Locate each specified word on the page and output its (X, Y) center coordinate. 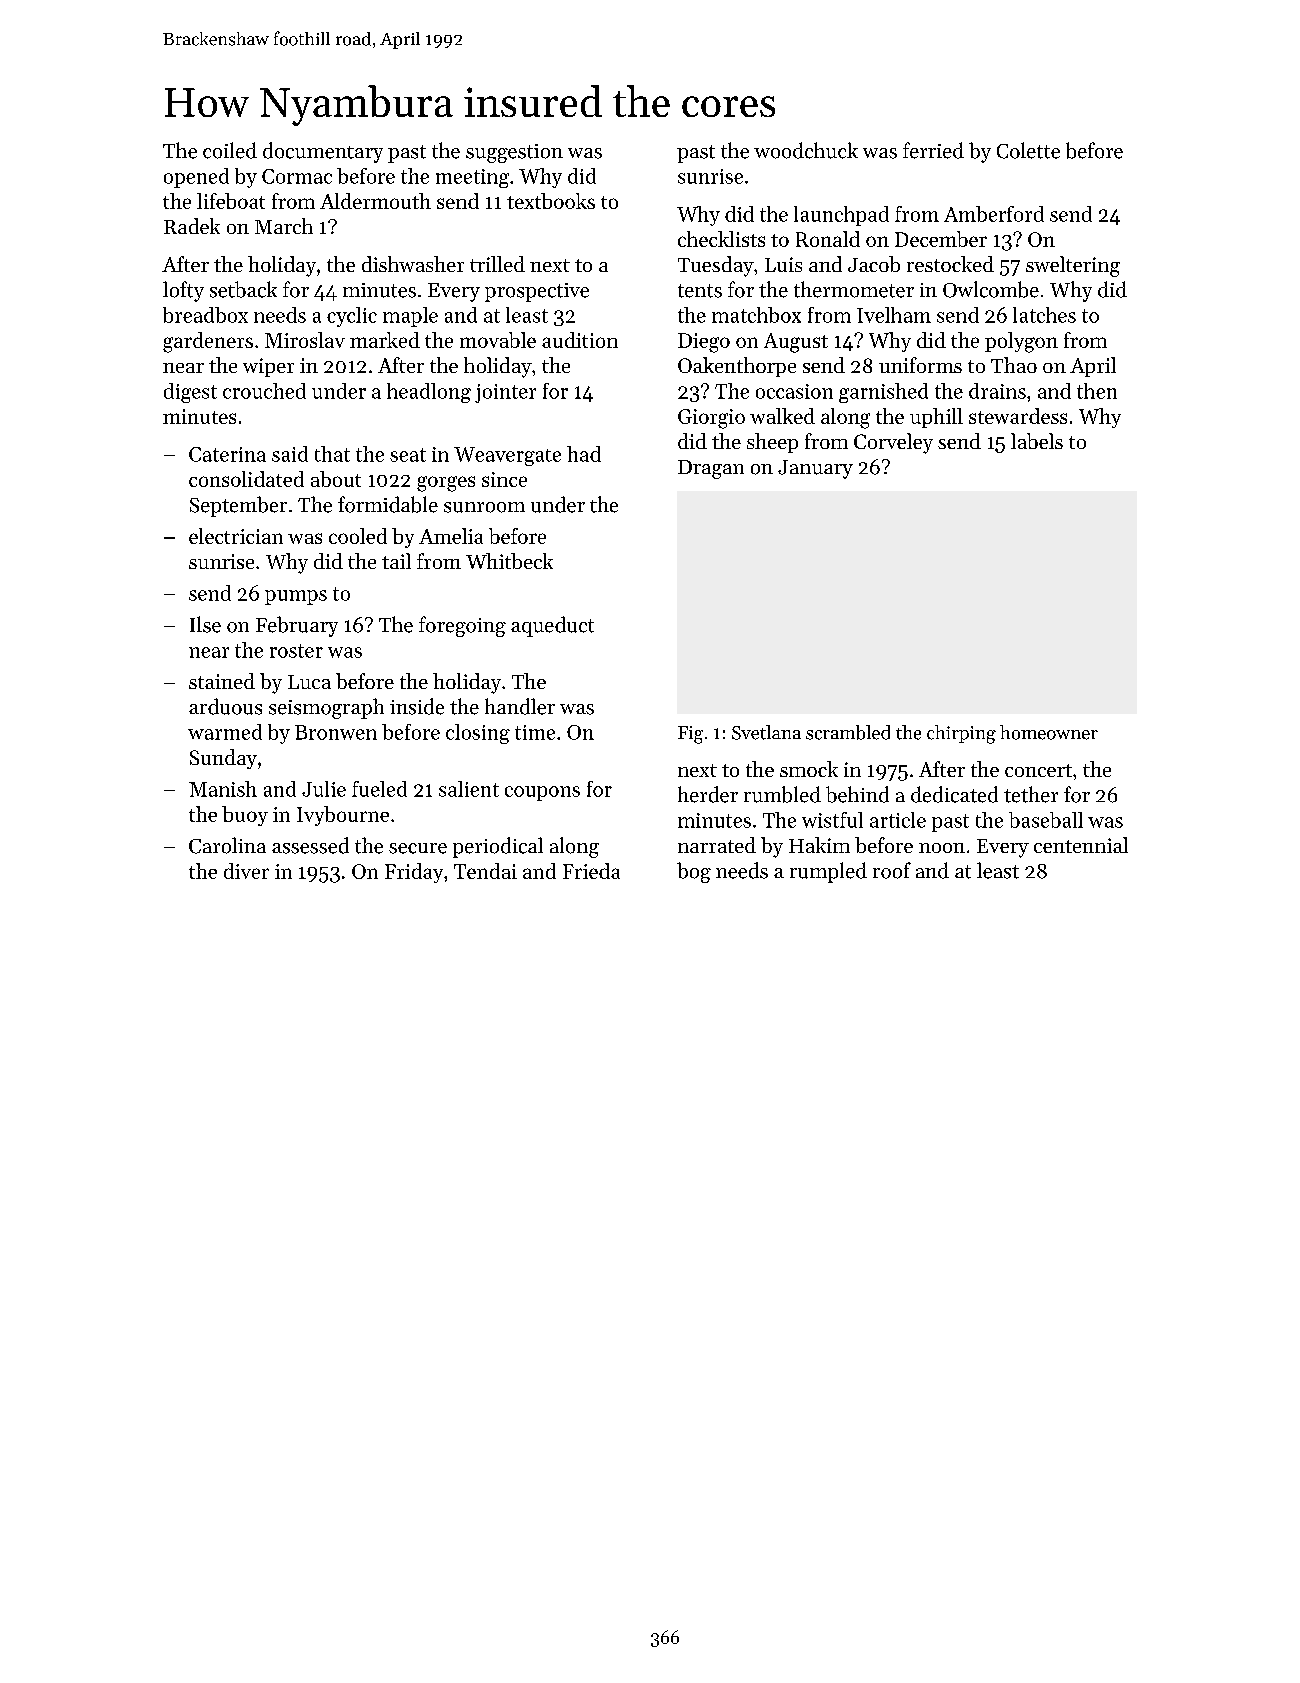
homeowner (1049, 732)
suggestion (514, 153)
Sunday (223, 759)
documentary (323, 152)
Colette (1028, 150)
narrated (717, 845)
